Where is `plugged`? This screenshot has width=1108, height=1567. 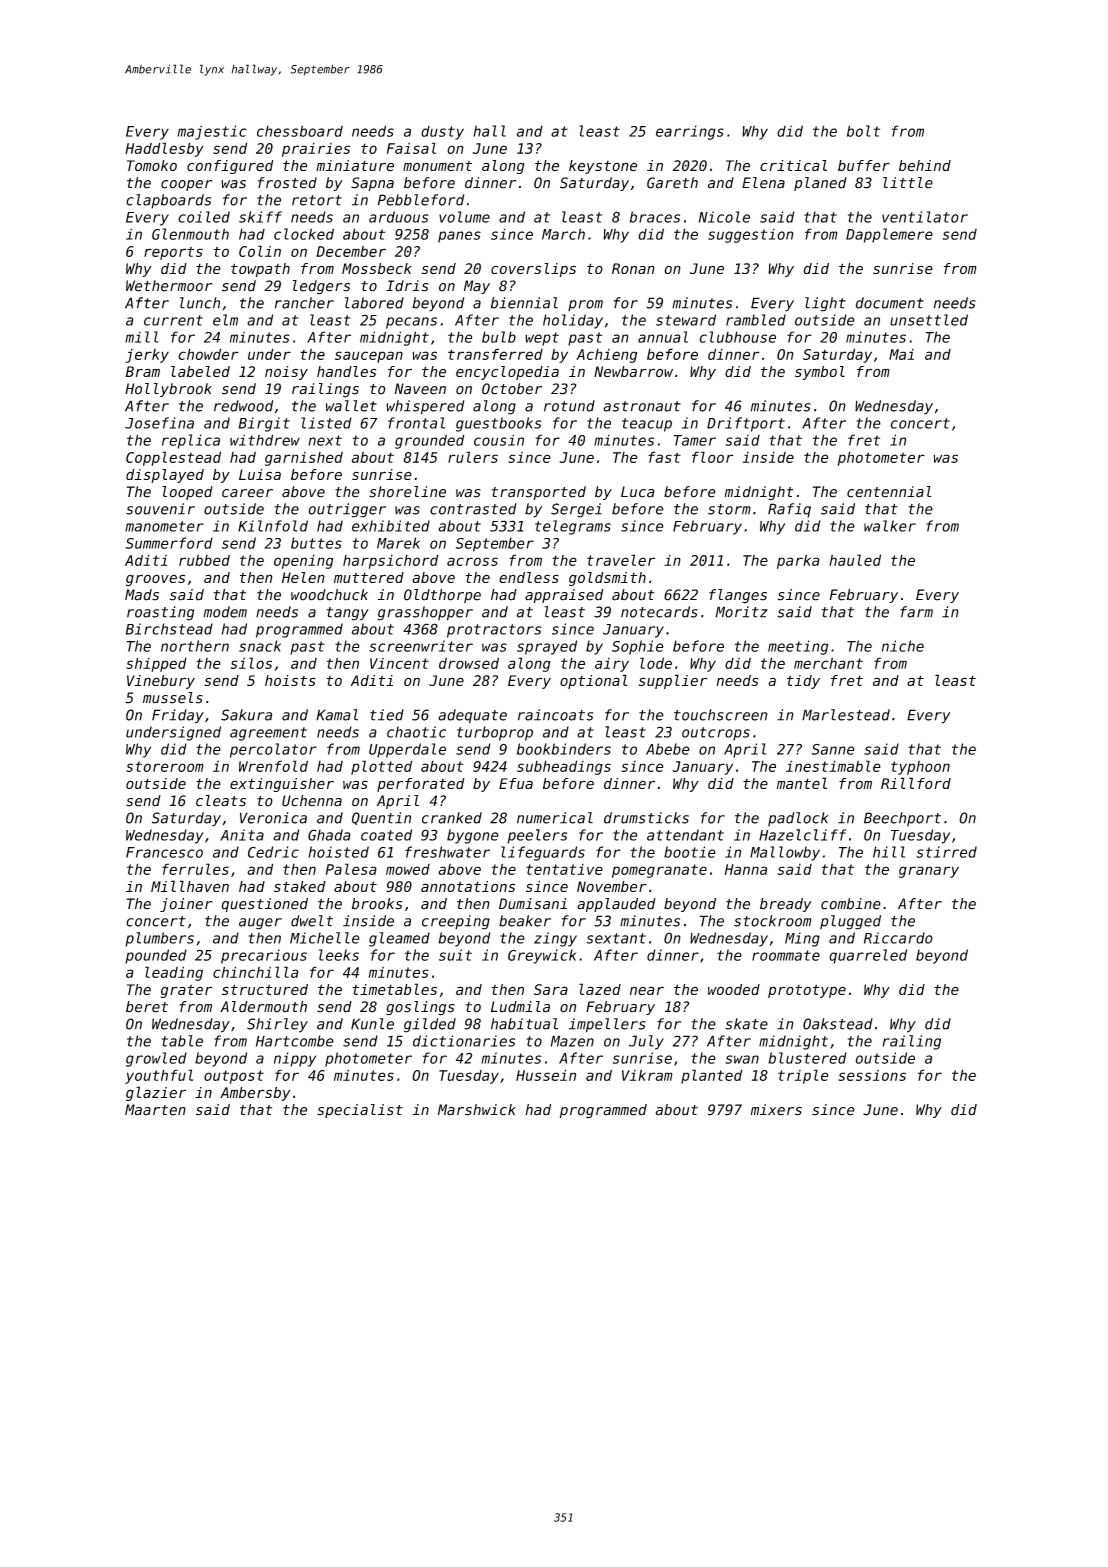
plugged is located at coordinates (850, 922).
